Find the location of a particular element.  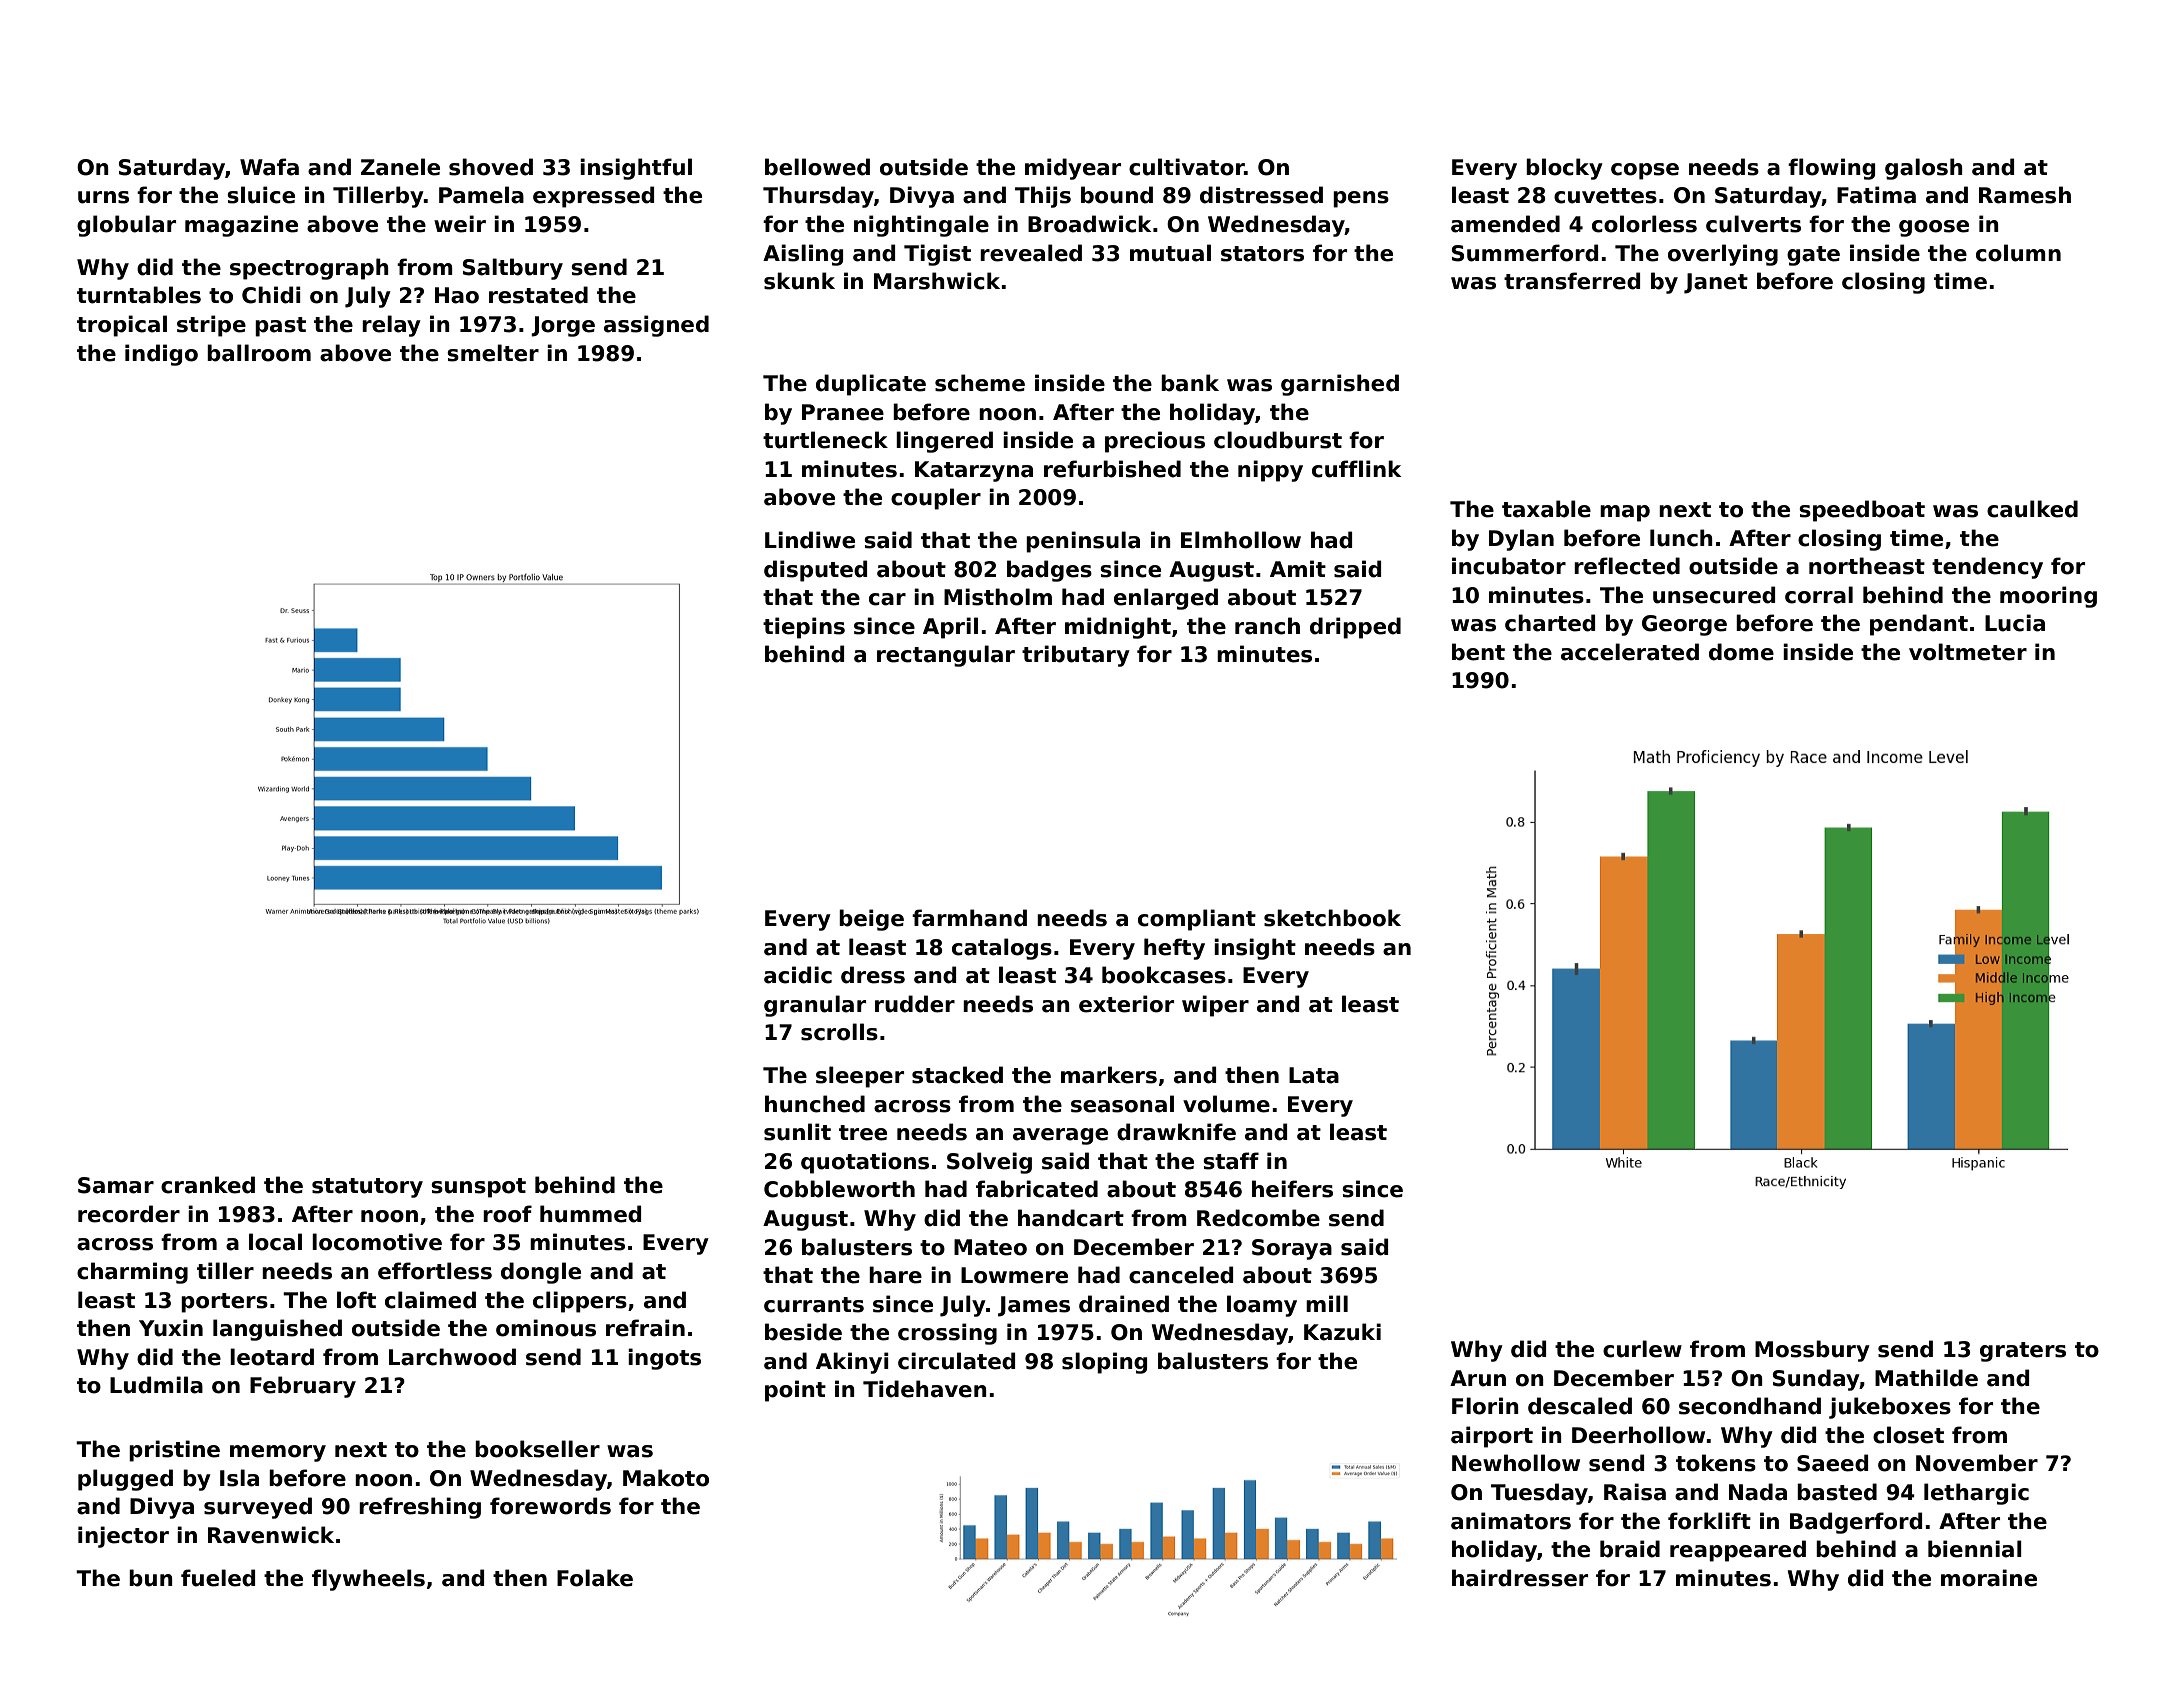

effortless is located at coordinates (435, 1271).
